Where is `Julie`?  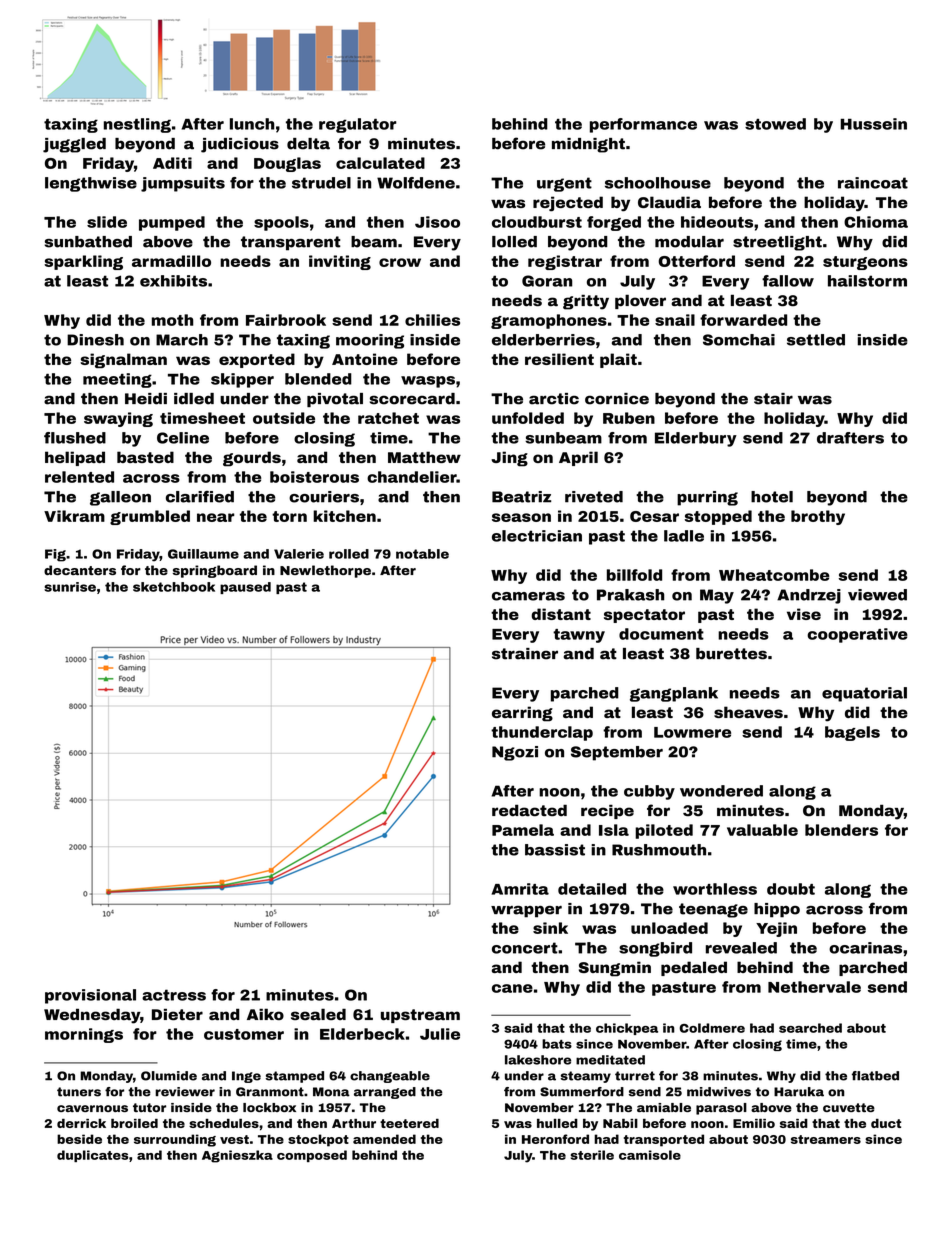 Julie is located at coordinates (440, 1034).
